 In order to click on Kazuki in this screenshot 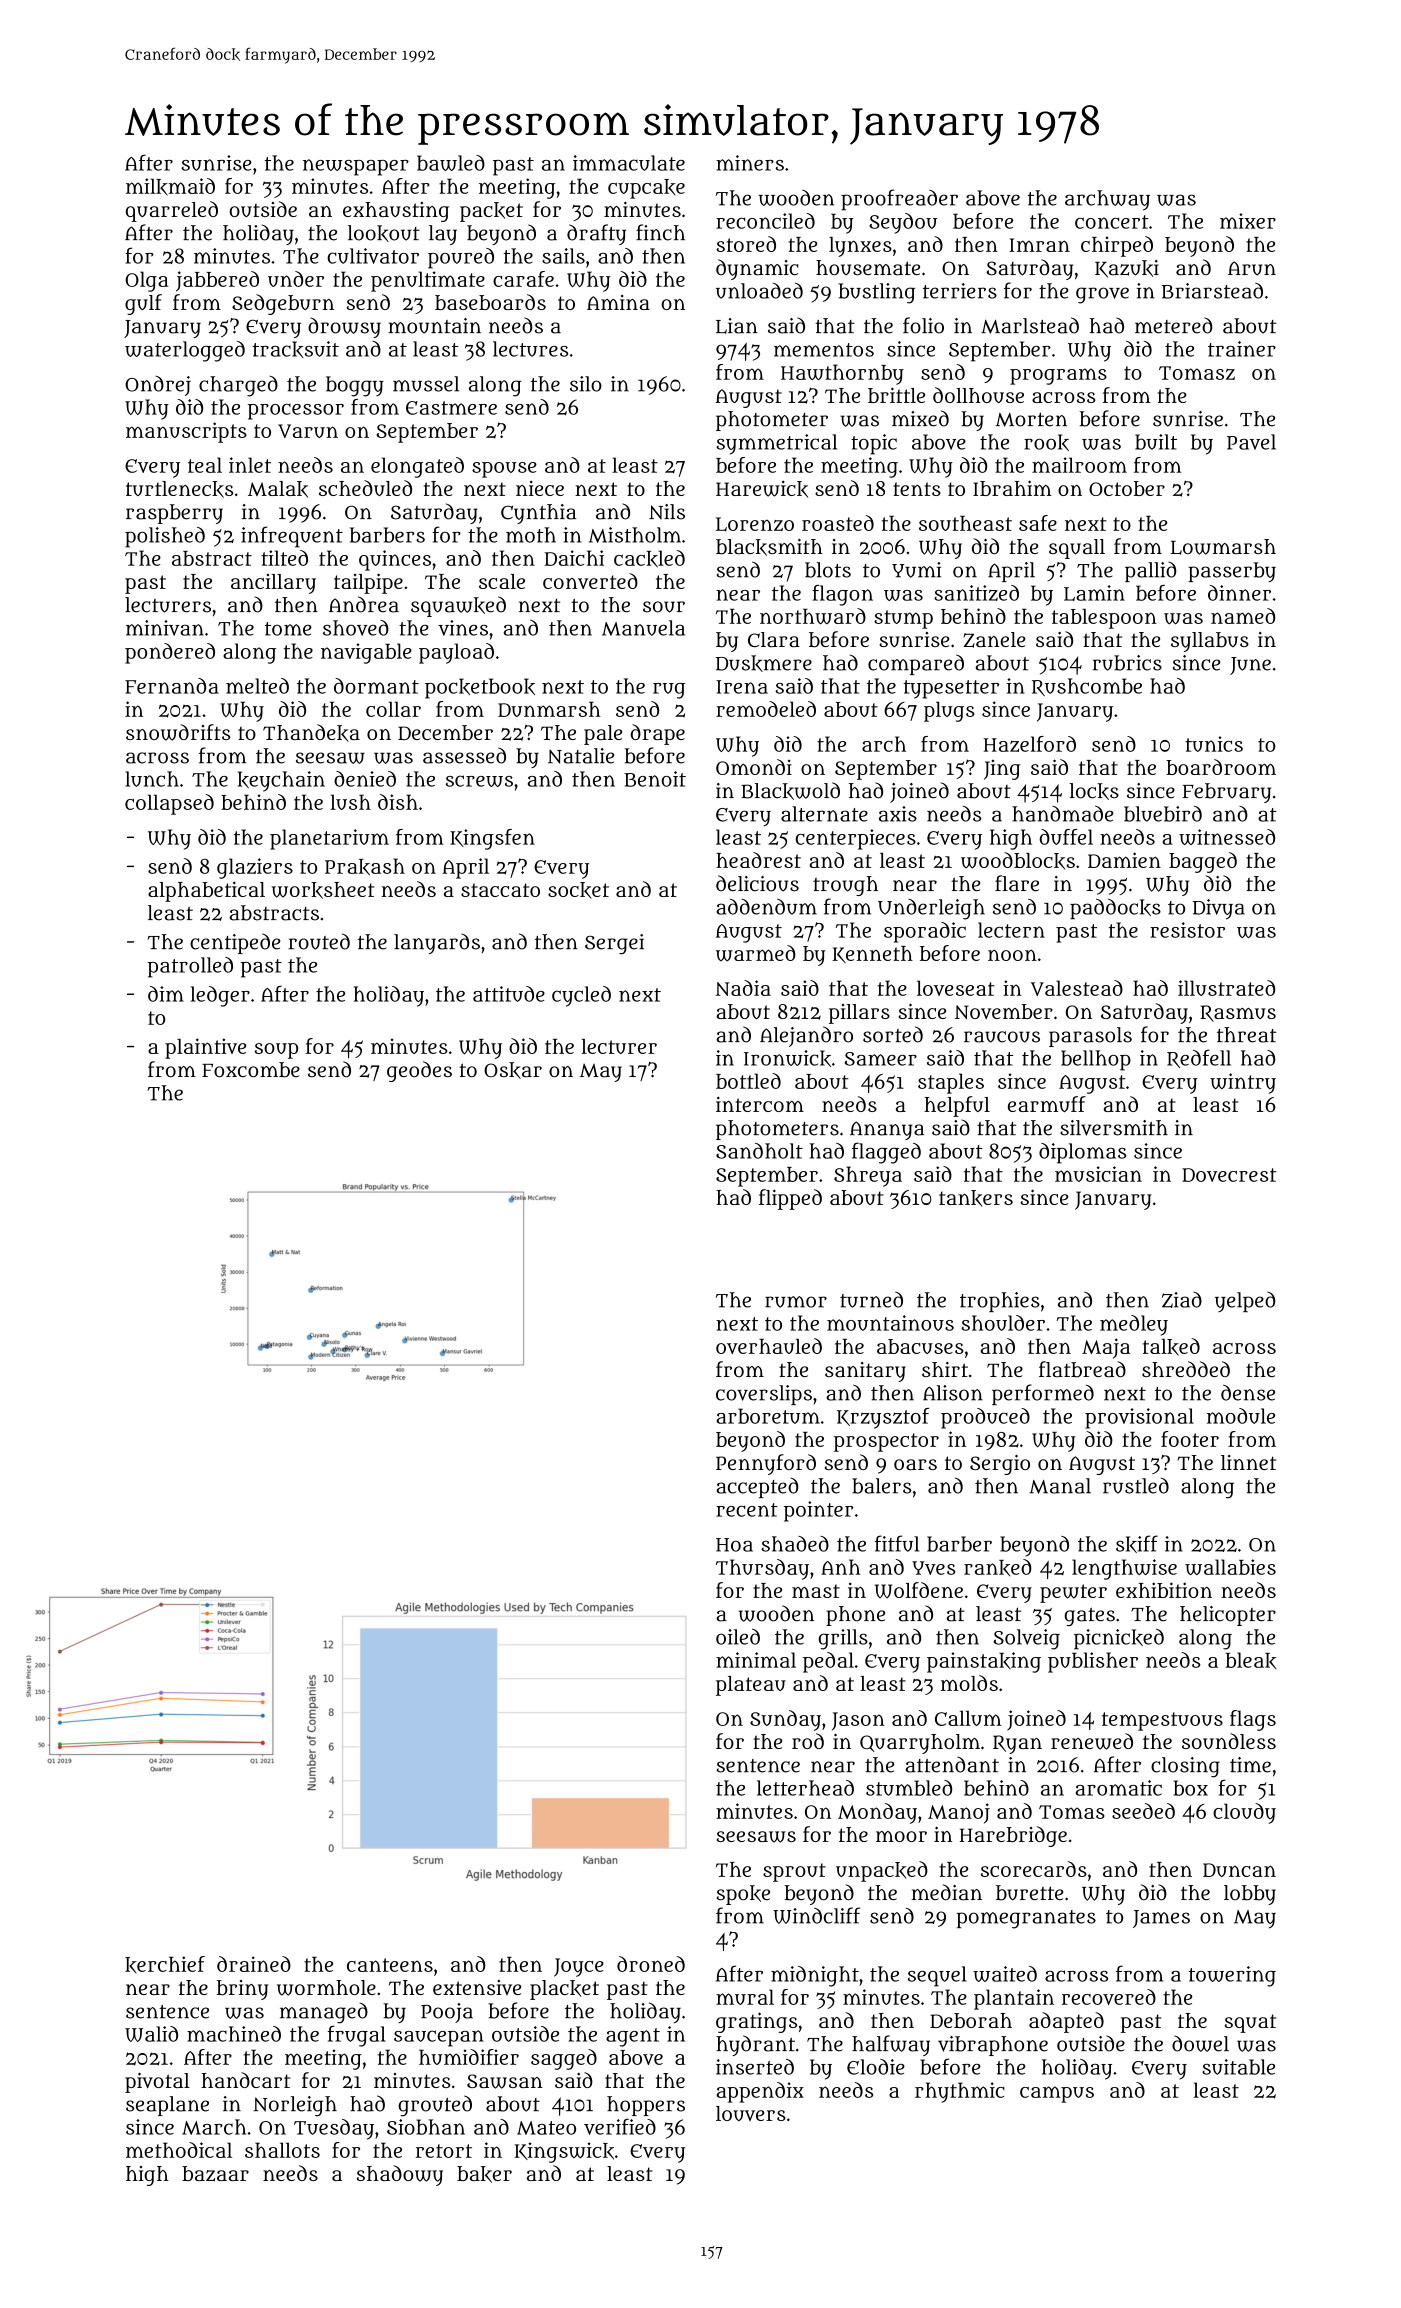, I will do `click(1127, 269)`.
